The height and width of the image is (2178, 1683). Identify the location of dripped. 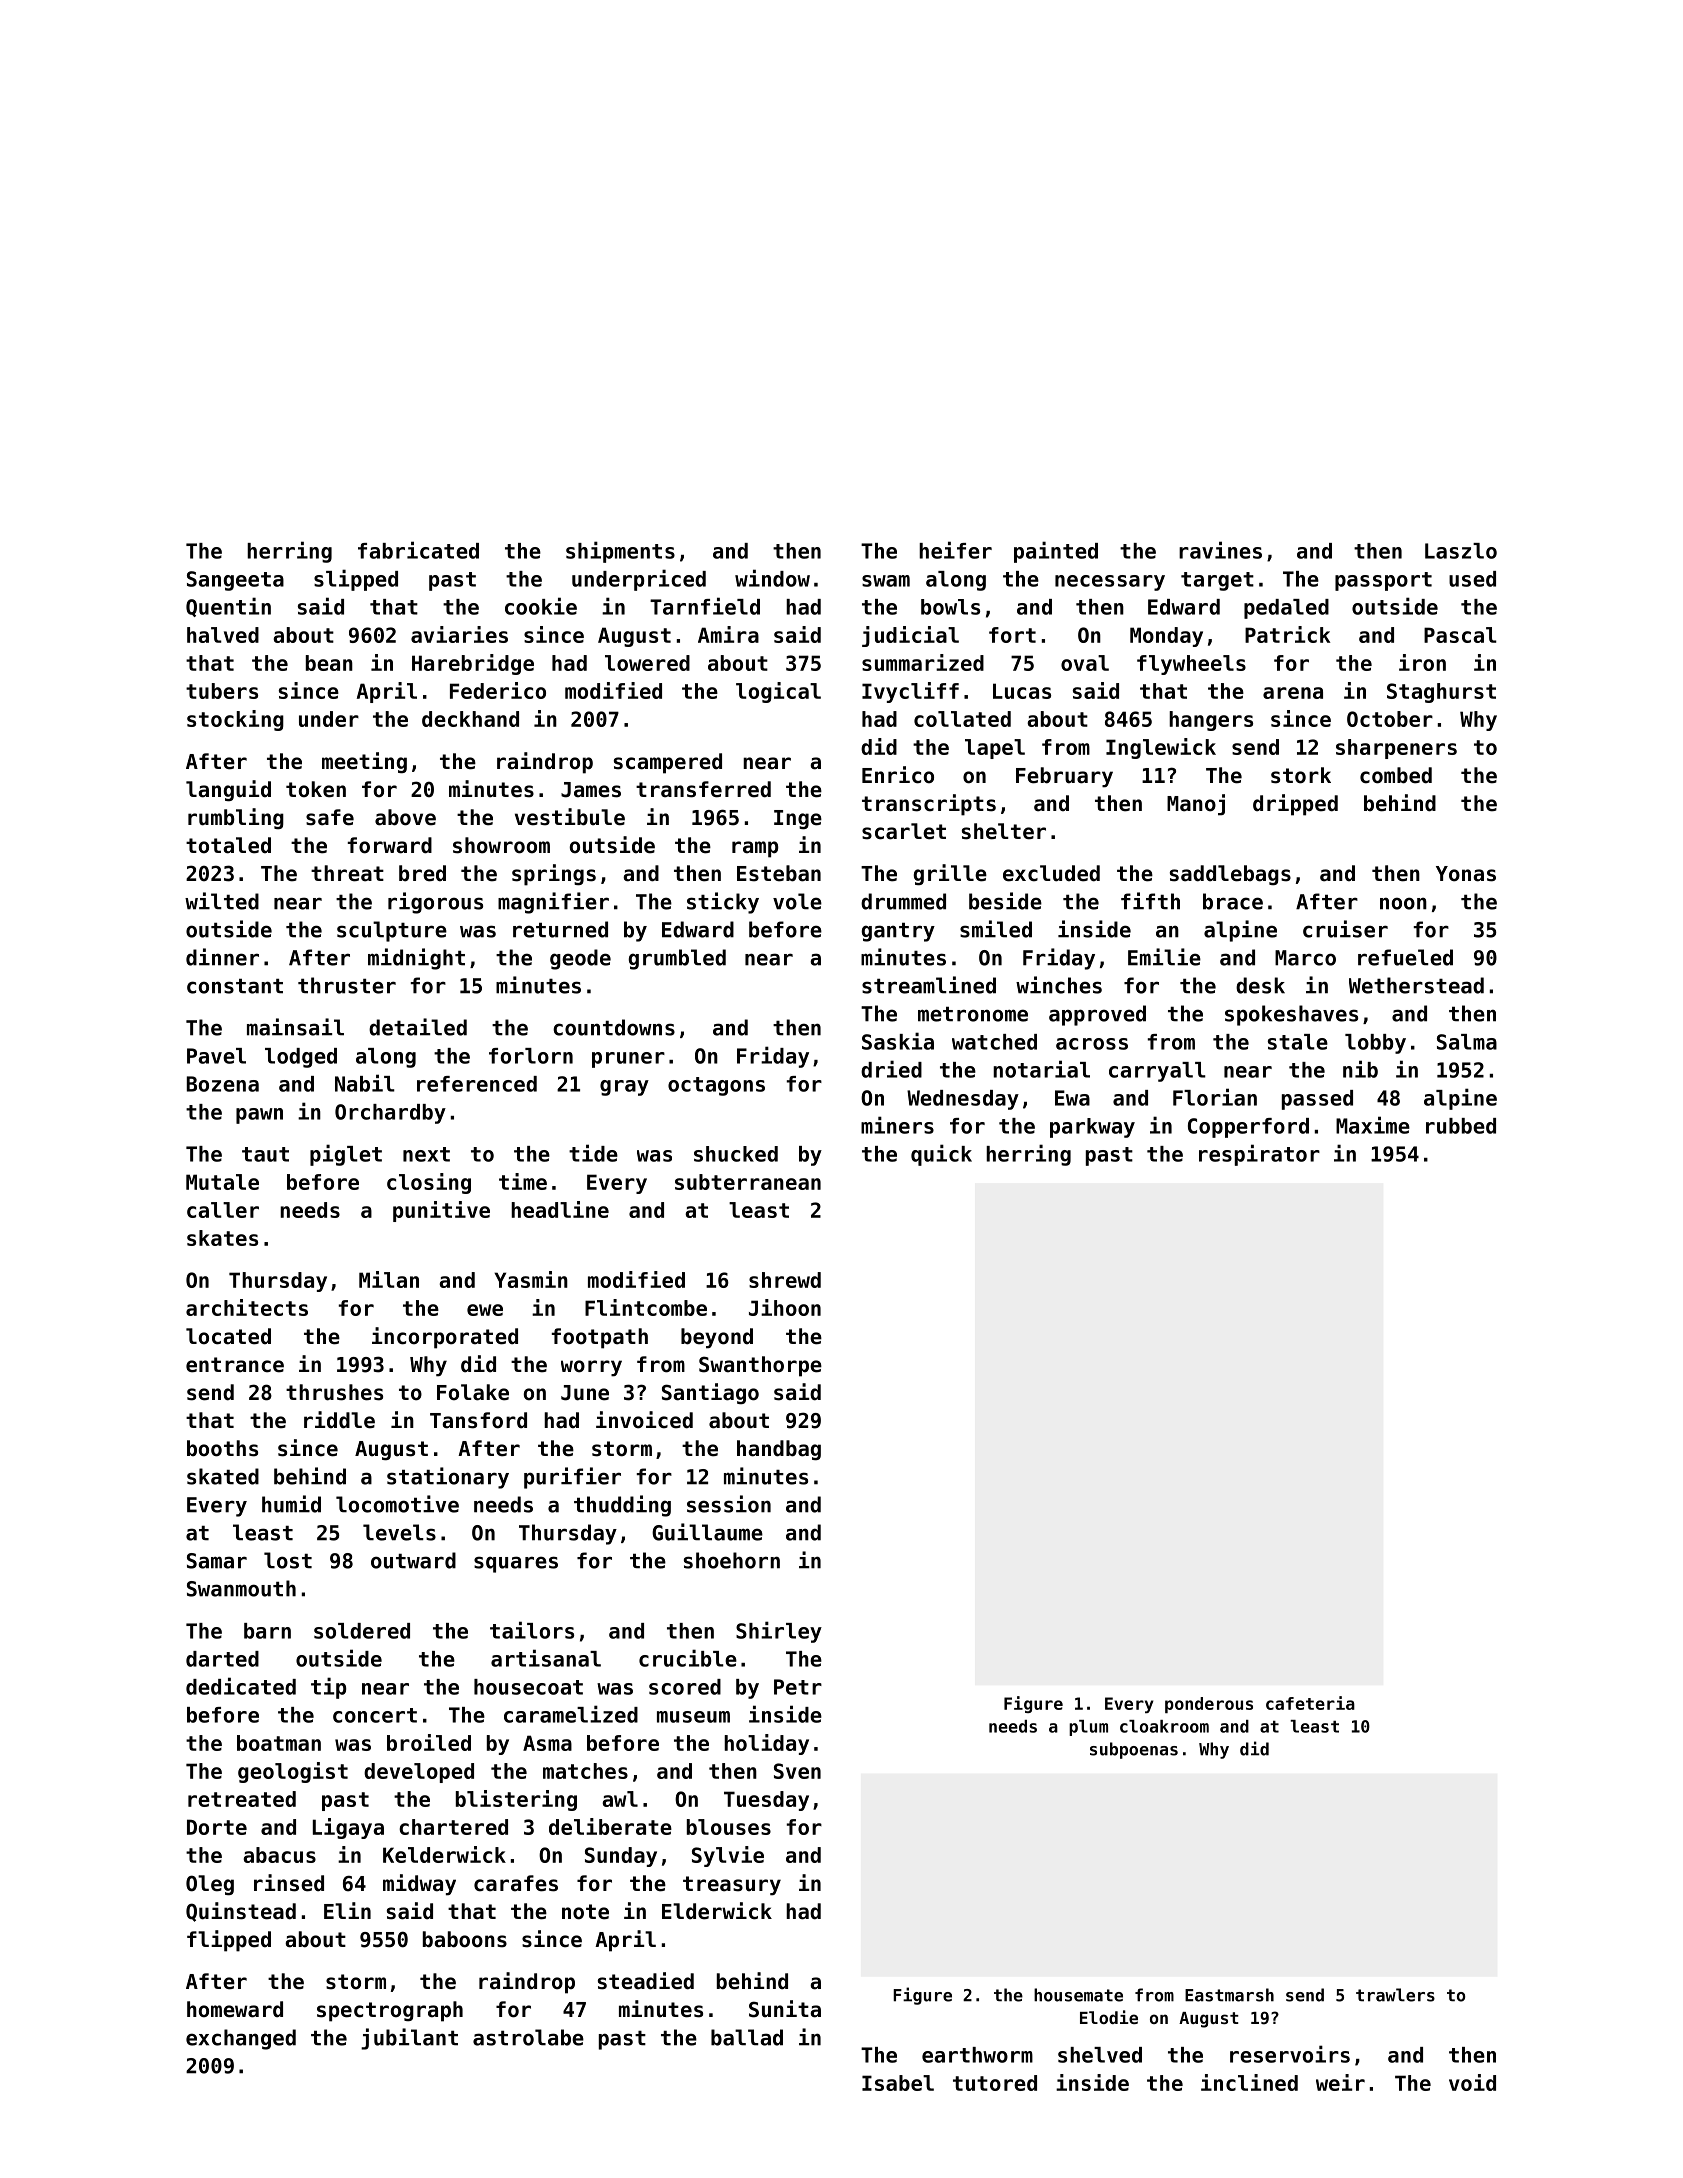
(1295, 805).
